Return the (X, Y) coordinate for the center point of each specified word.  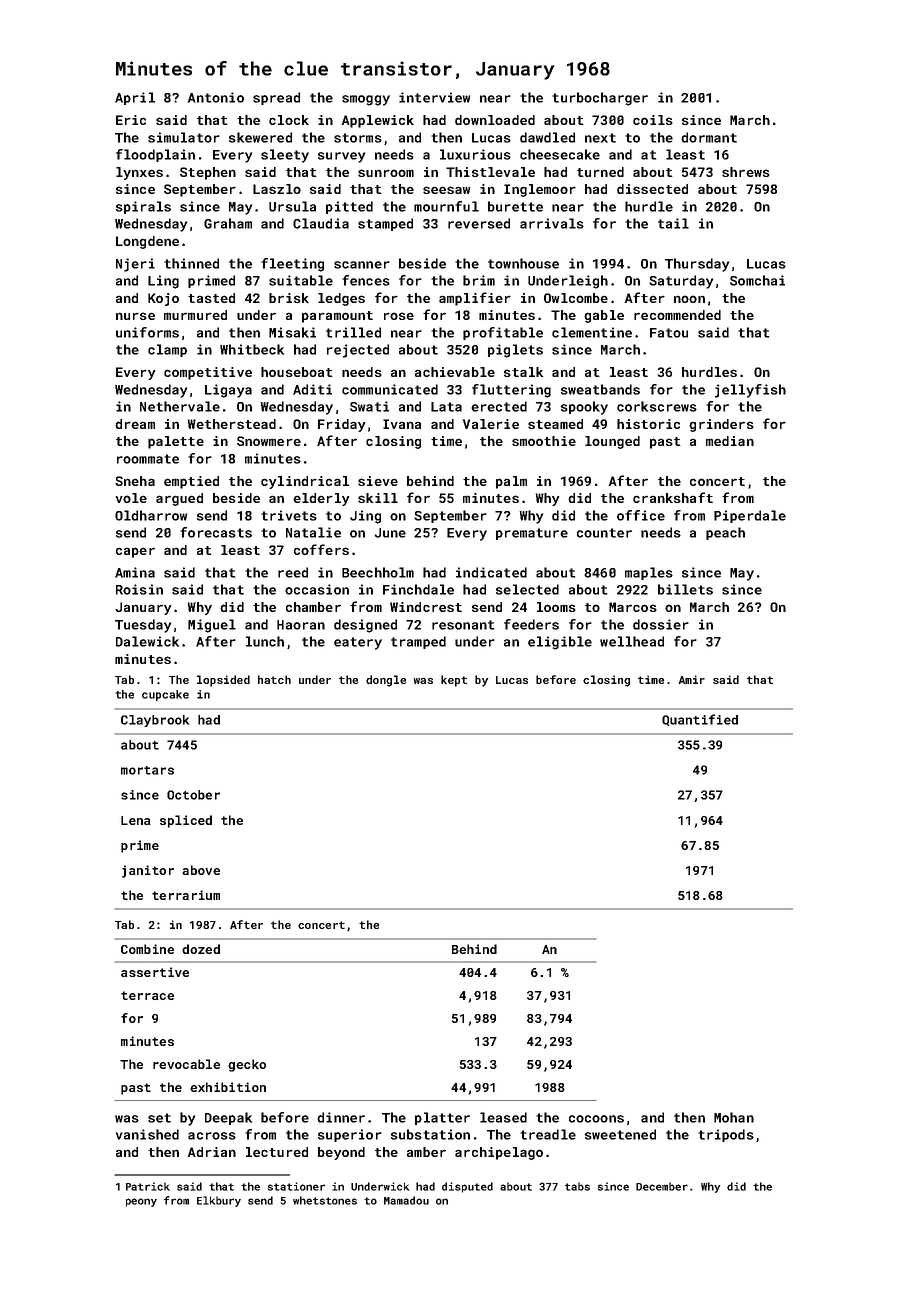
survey (341, 157)
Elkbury (219, 1201)
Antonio (216, 97)
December (662, 1186)
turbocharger (600, 99)
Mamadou (406, 1200)
